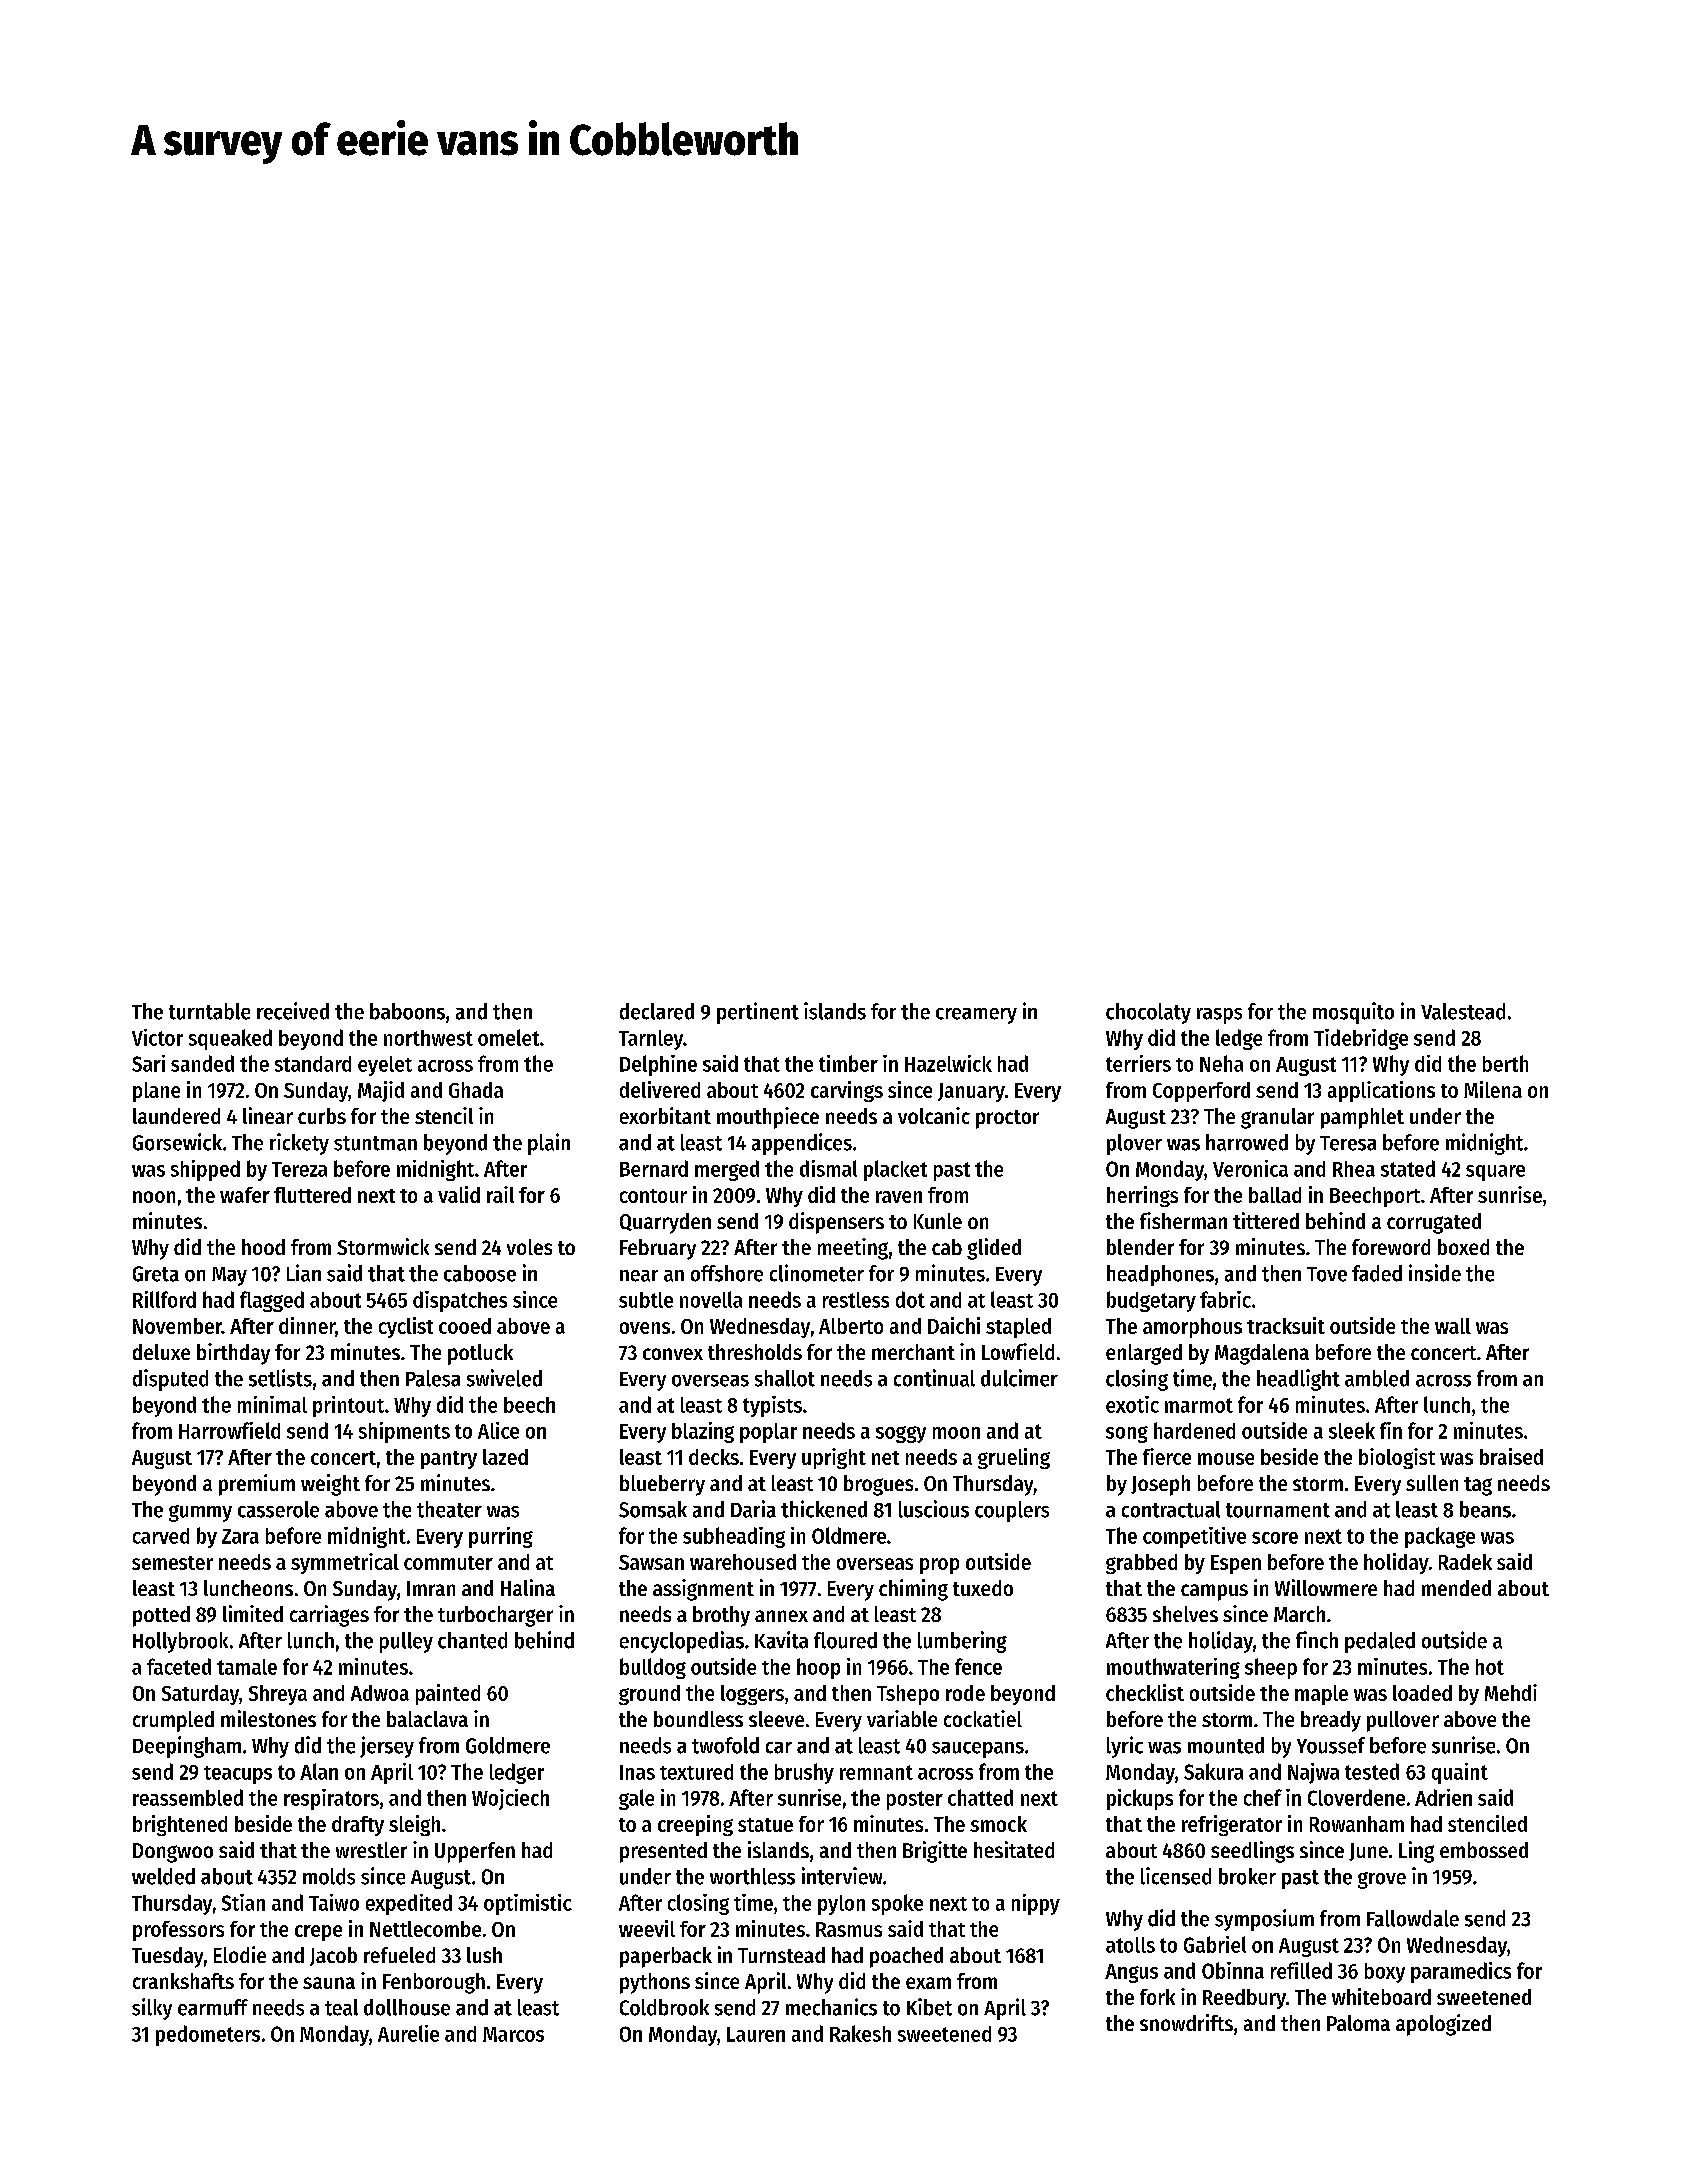 The height and width of the document is (2178, 1683). Describe the element at coordinates (836, 1223) in the document. I see `dispensers` at that location.
